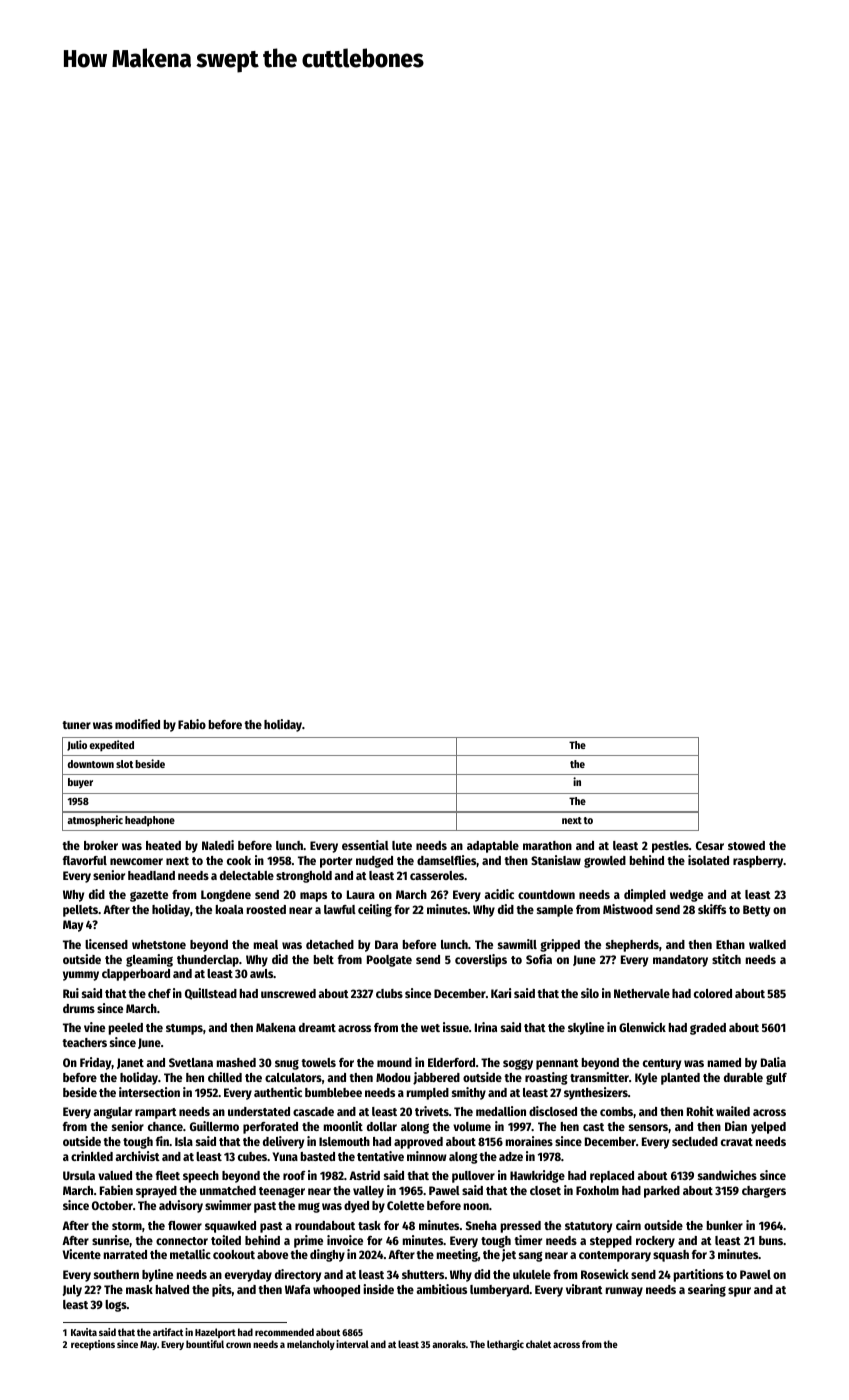  I want to click on awls, so click(261, 973).
